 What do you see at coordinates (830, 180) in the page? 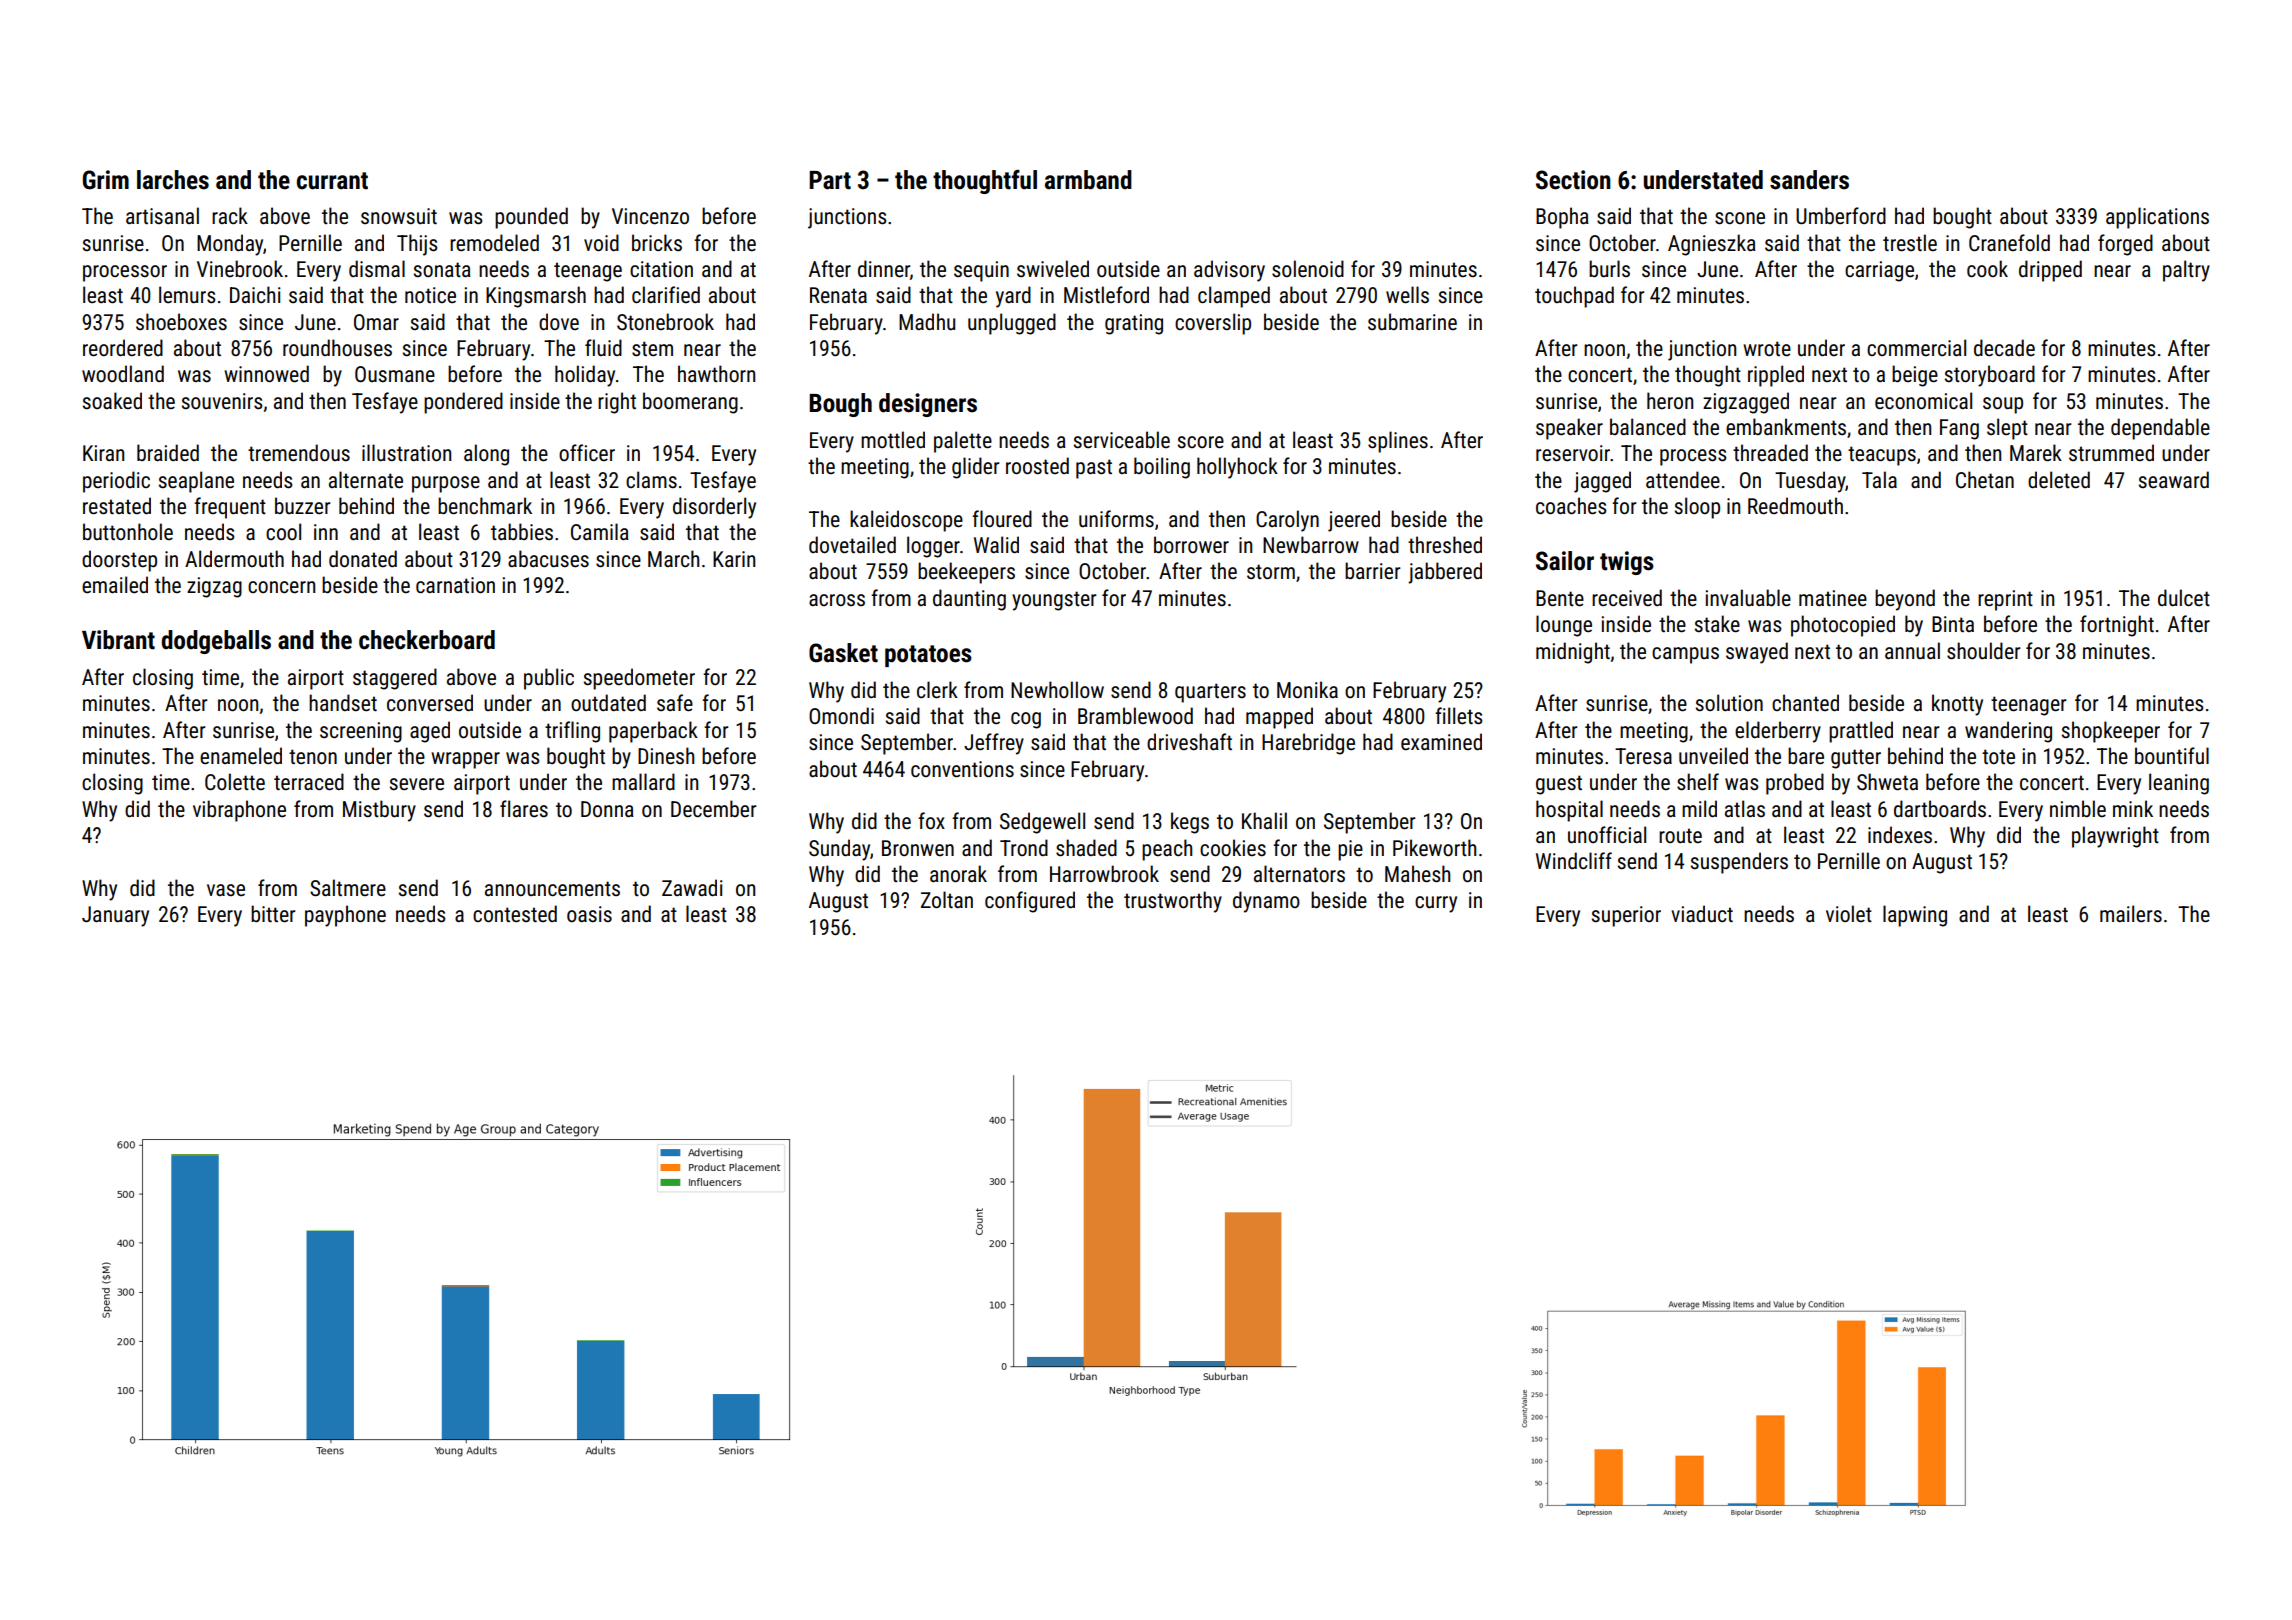
I see `Part` at bounding box center [830, 180].
